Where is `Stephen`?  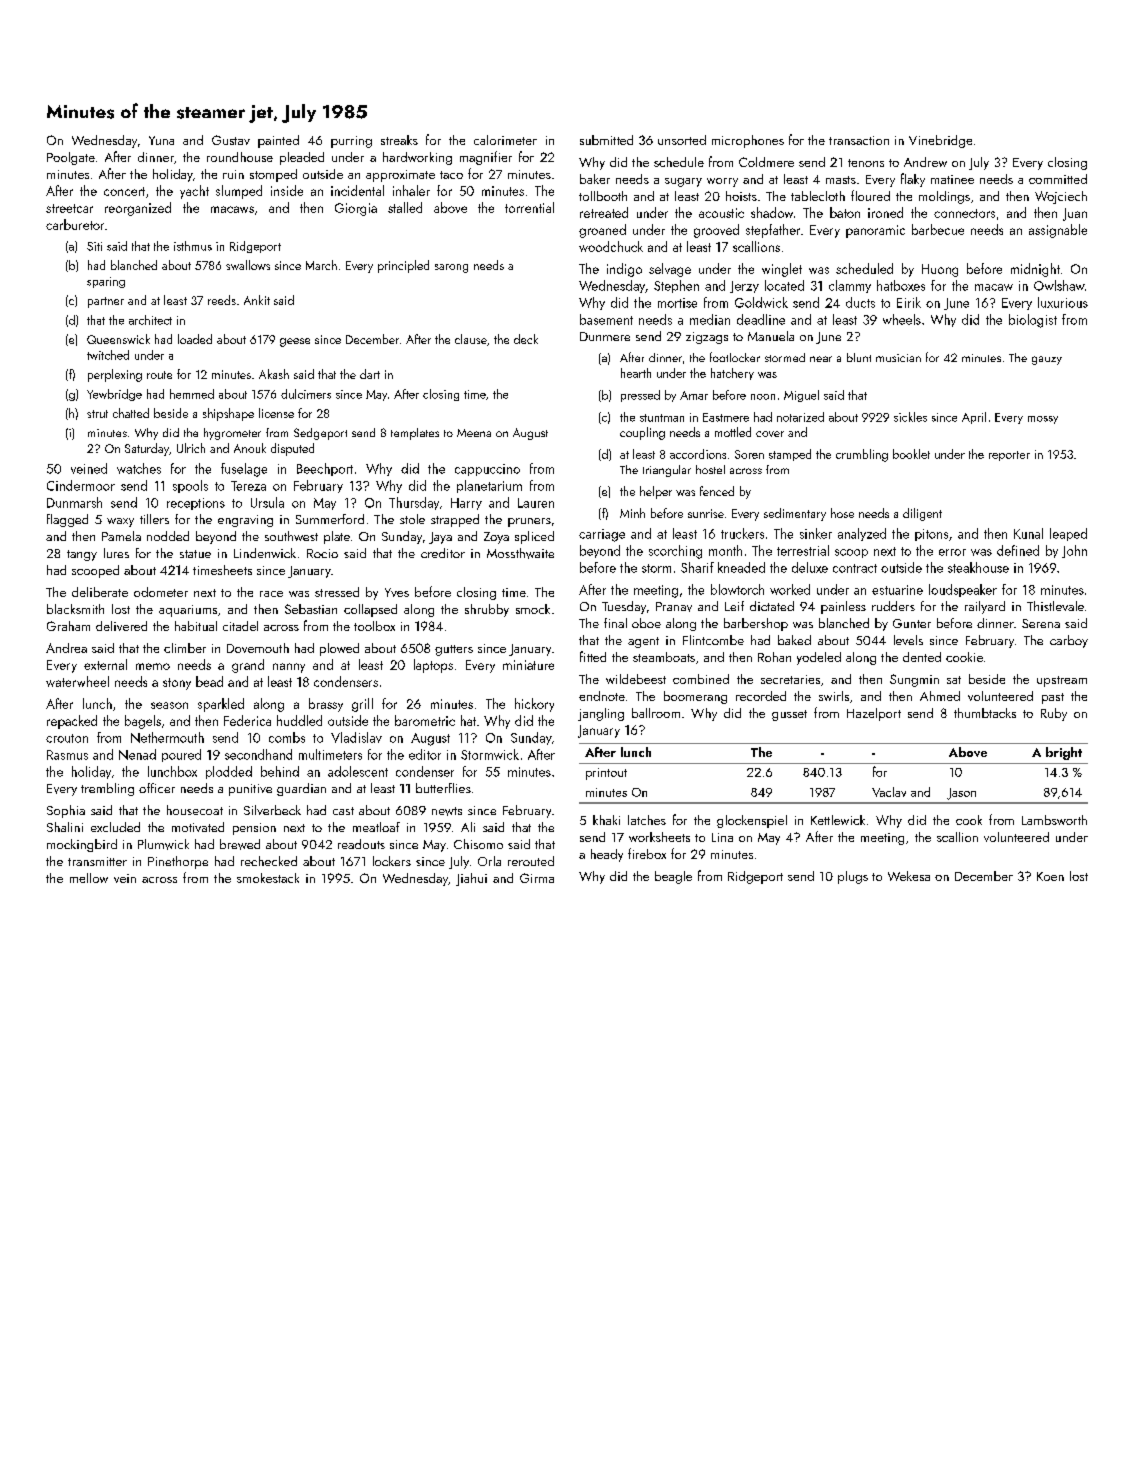
Stephen is located at coordinates (676, 286).
